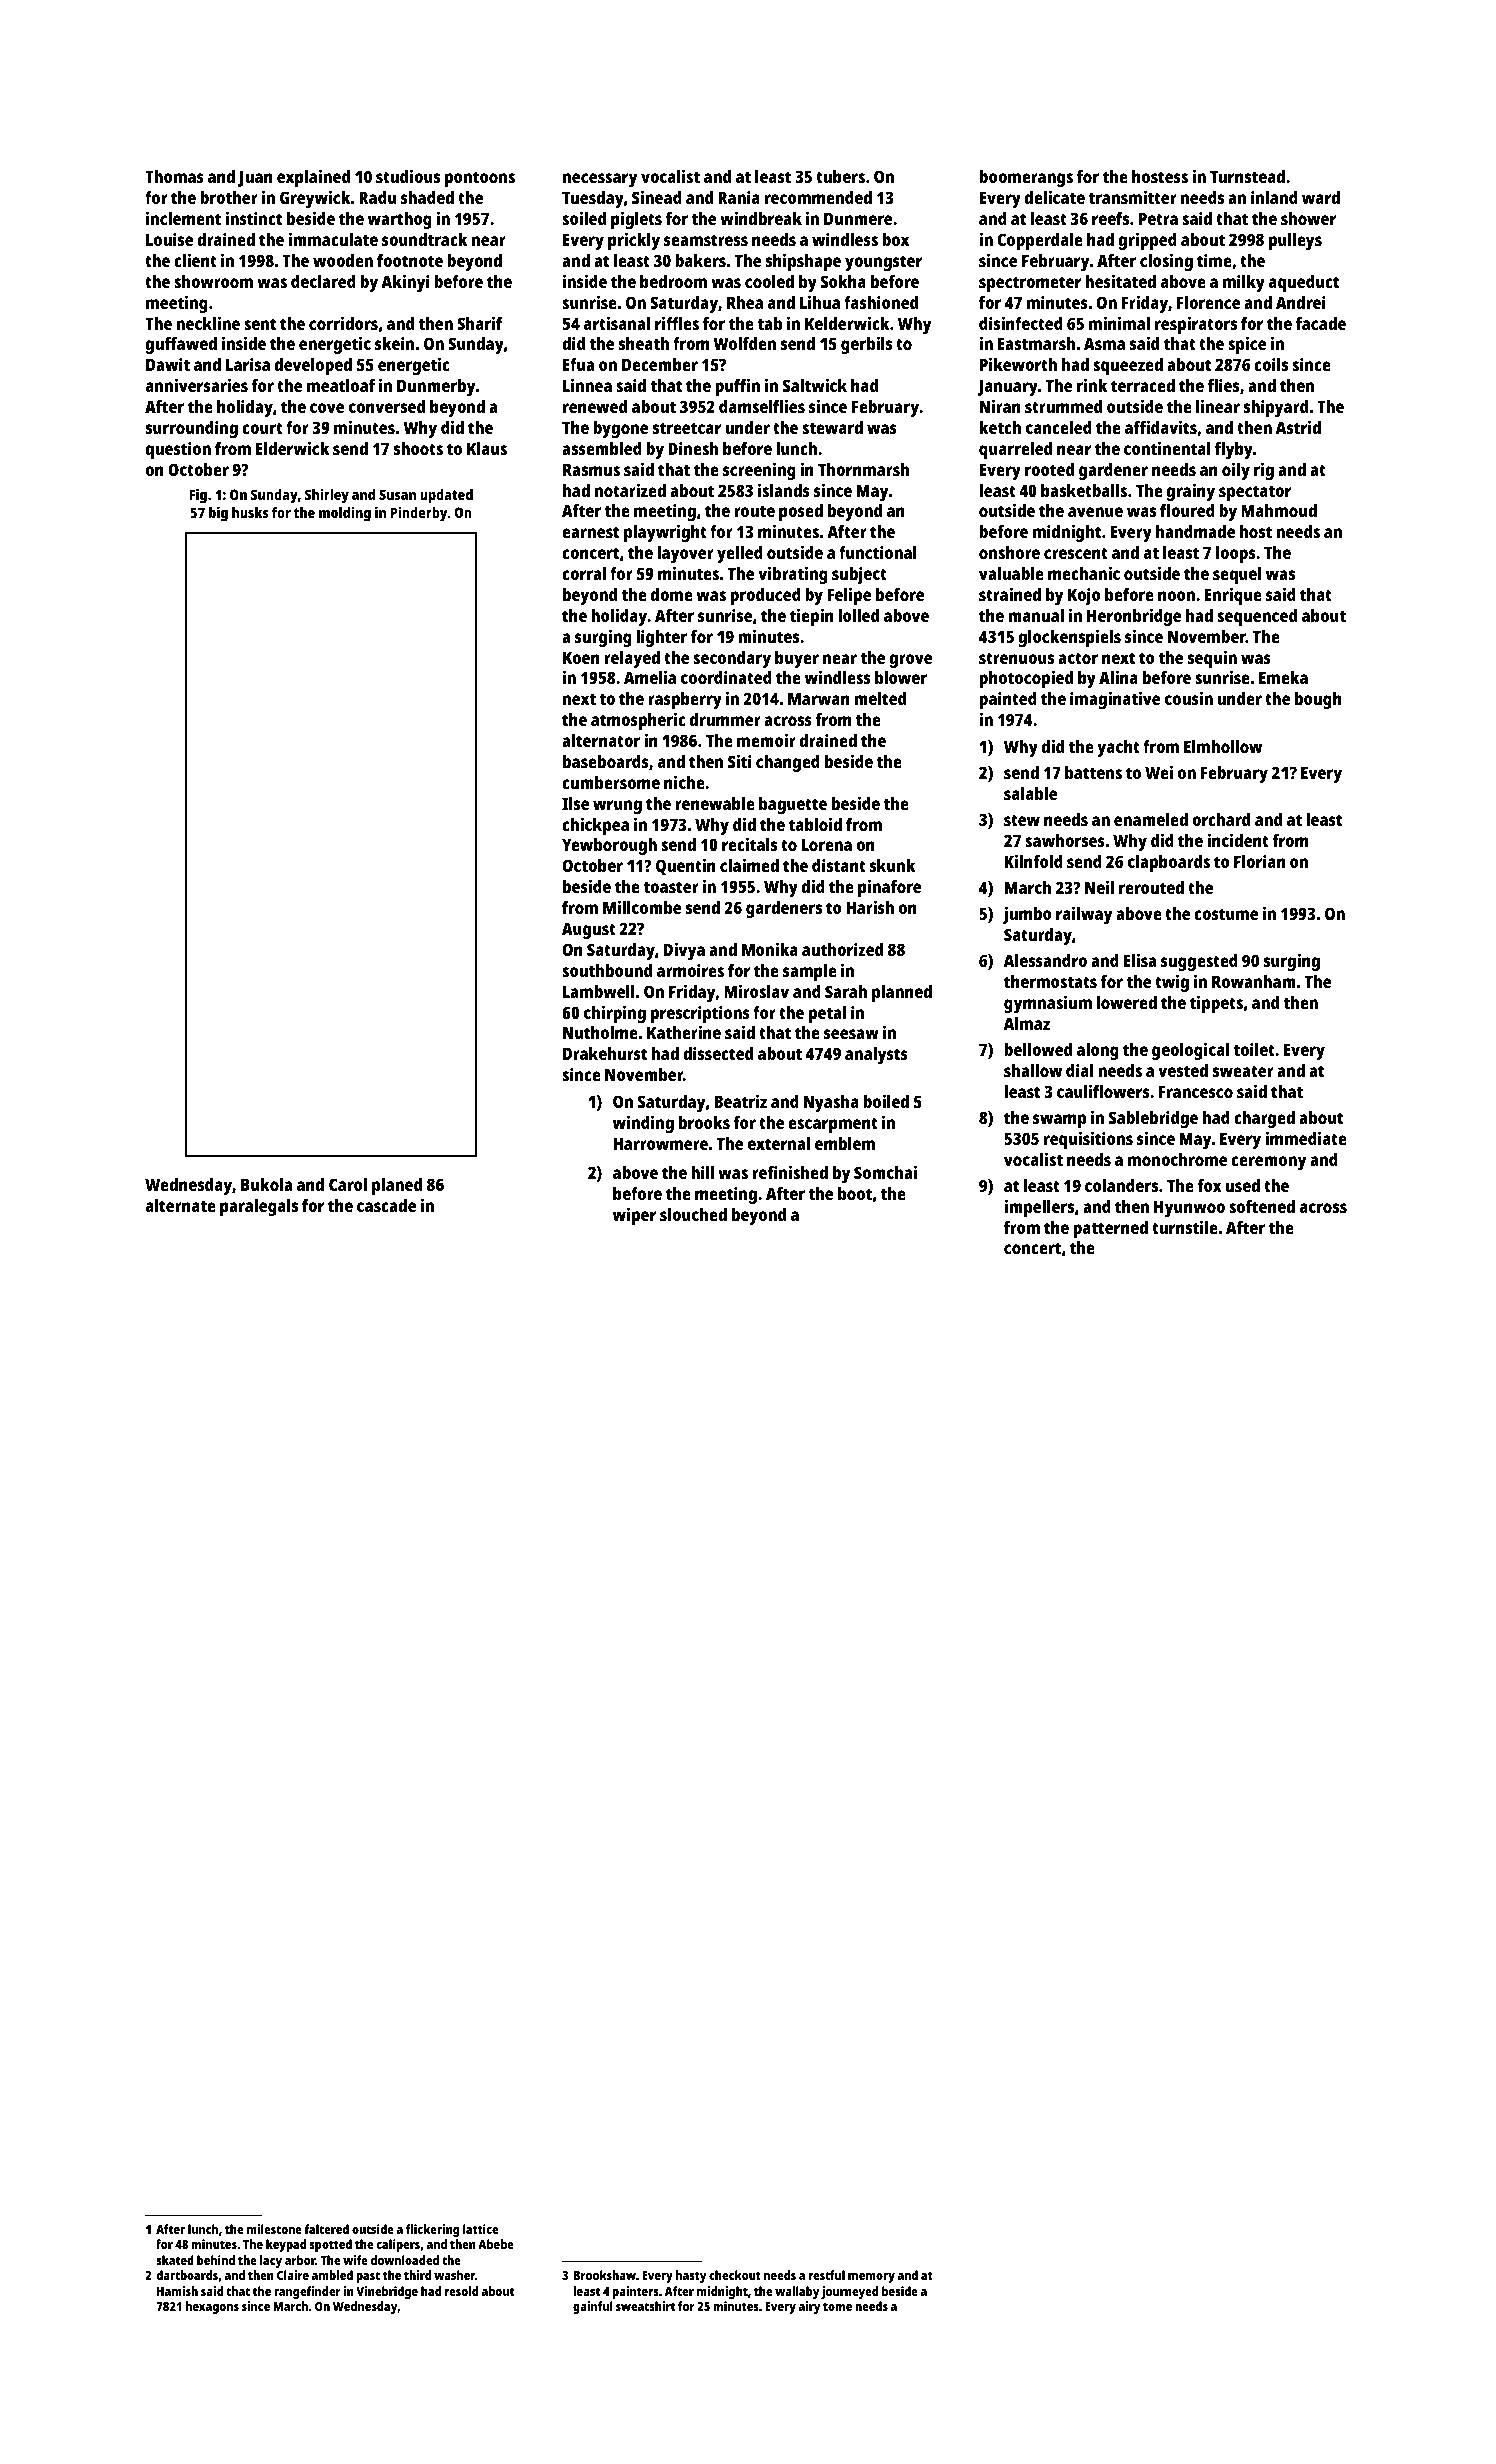 The width and height of the document is (1496, 2464). Describe the element at coordinates (408, 176) in the document. I see `studious` at that location.
